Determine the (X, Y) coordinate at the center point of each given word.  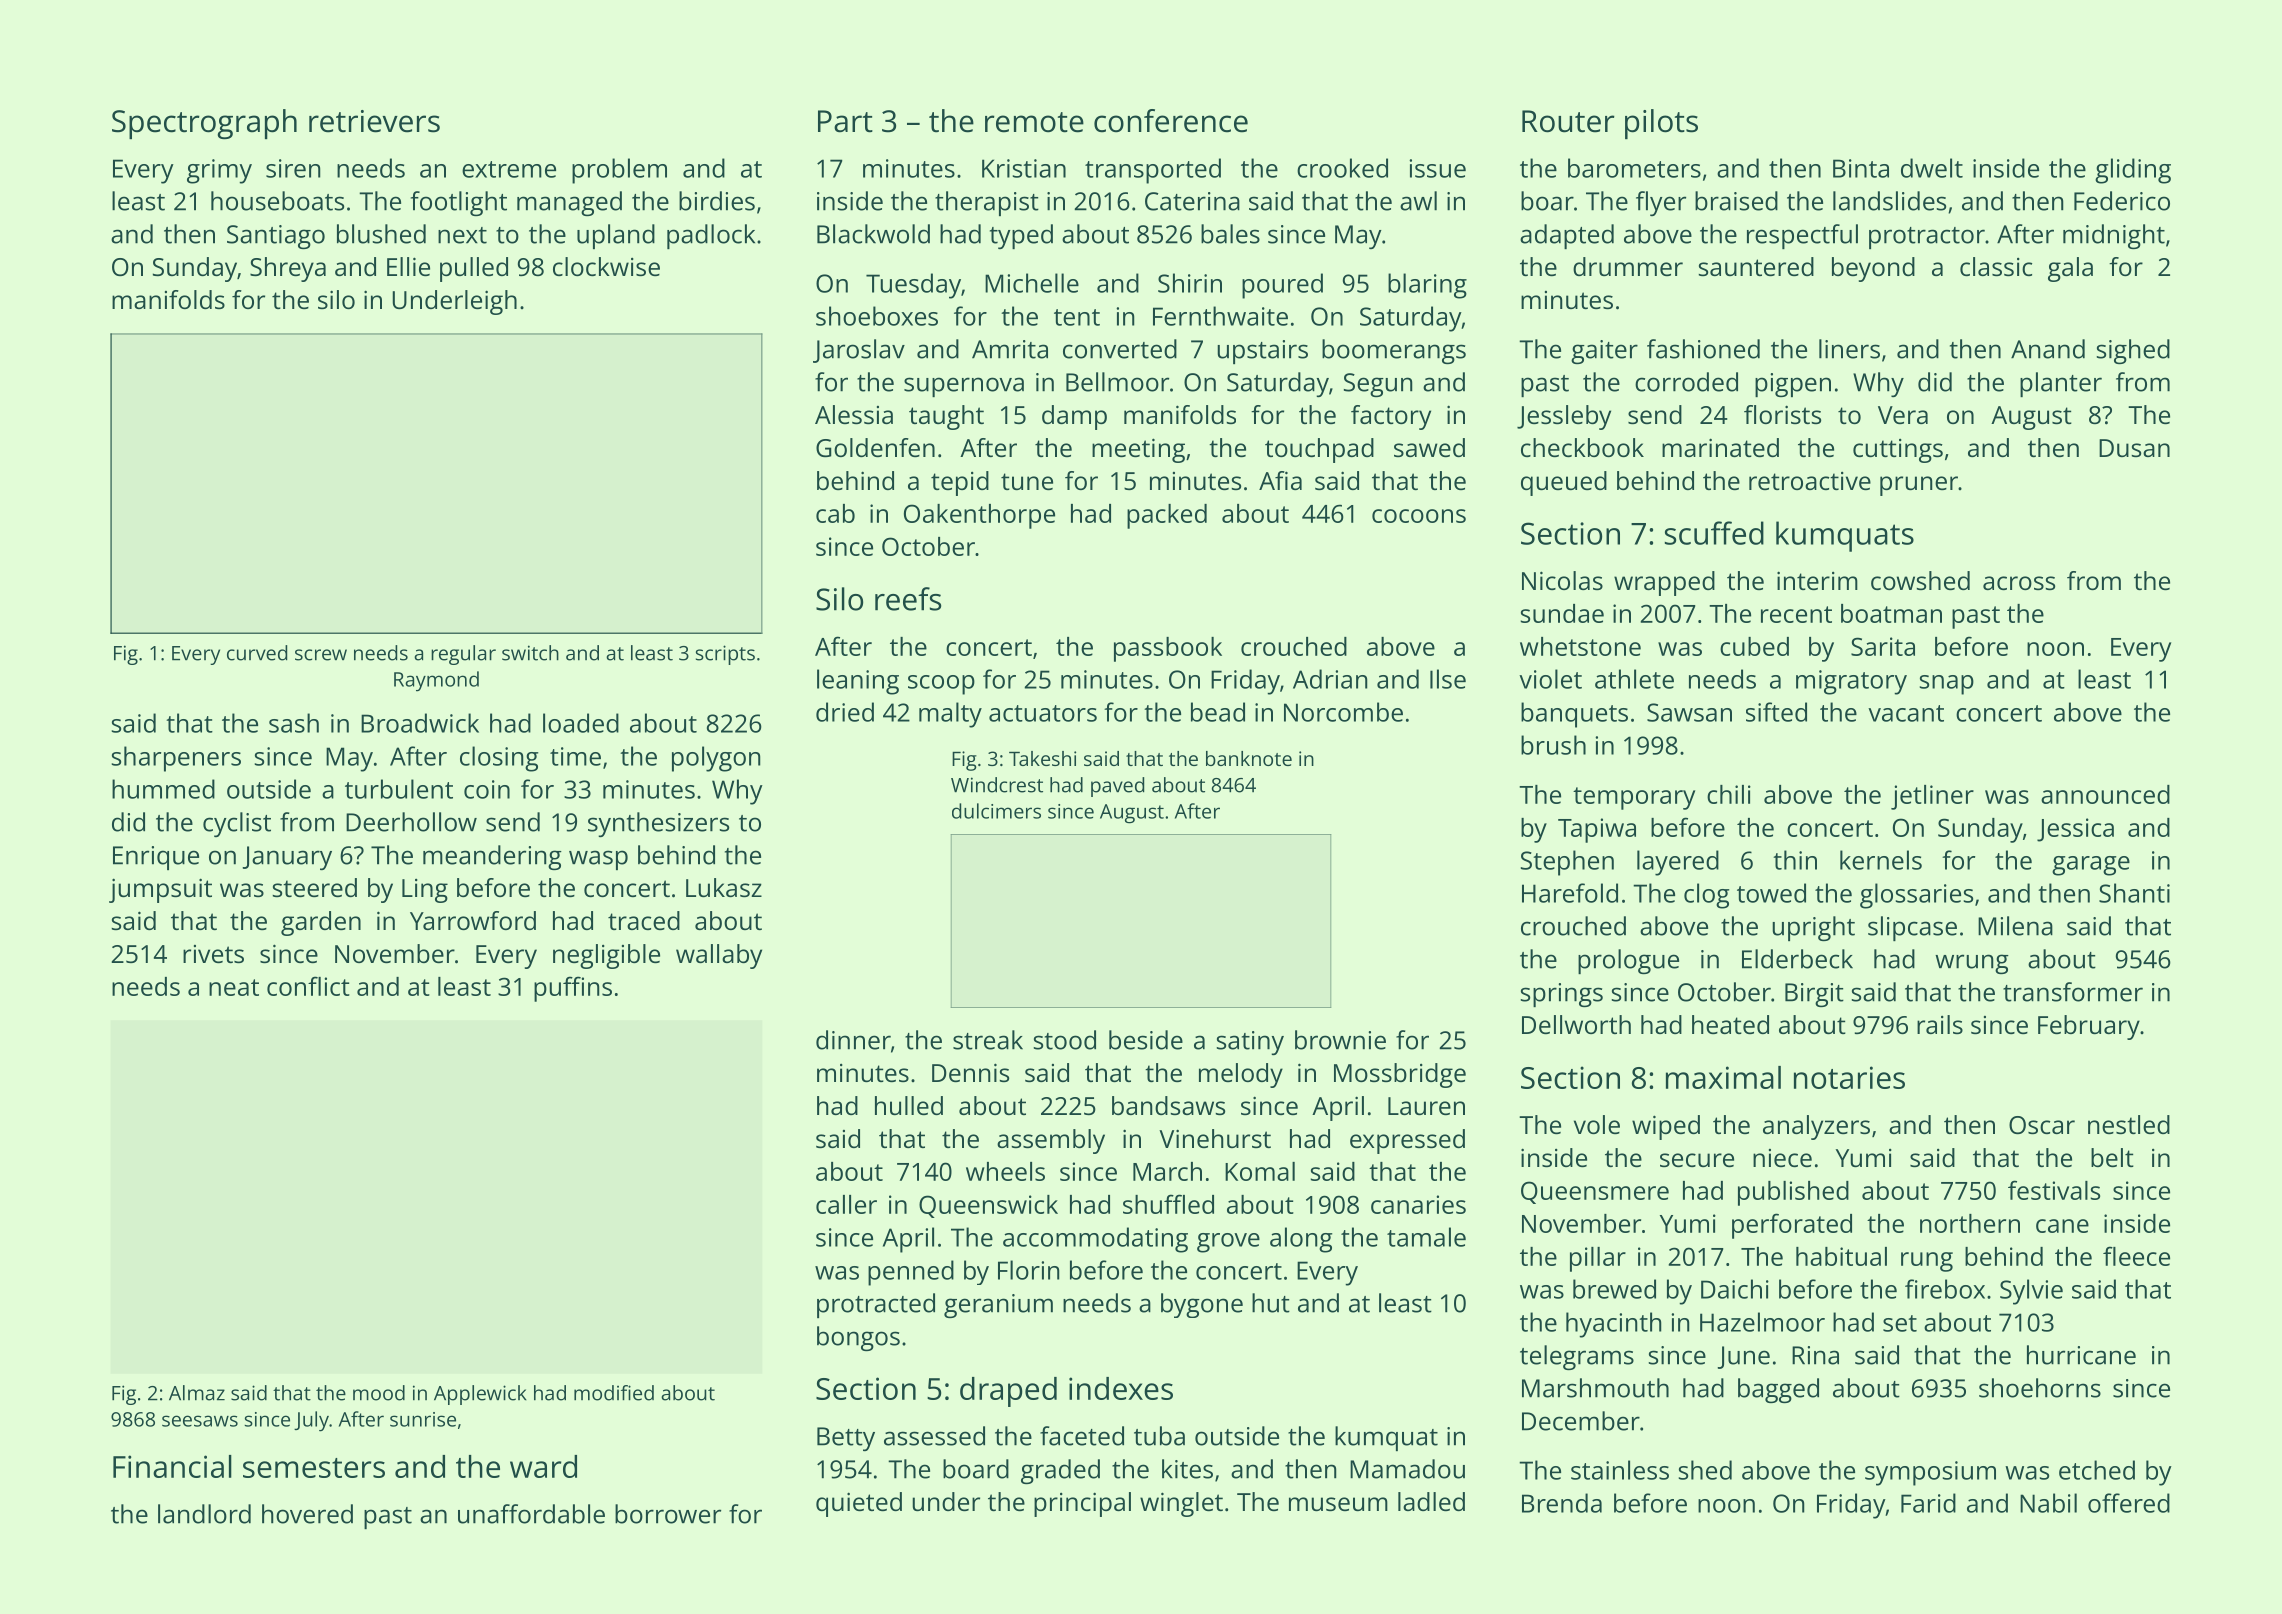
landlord (204, 1514)
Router (1568, 121)
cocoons (1419, 516)
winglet (1181, 1504)
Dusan (2134, 448)
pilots (1661, 124)
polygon (716, 759)
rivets (213, 954)
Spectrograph (204, 124)
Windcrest (997, 785)
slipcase (1912, 928)
